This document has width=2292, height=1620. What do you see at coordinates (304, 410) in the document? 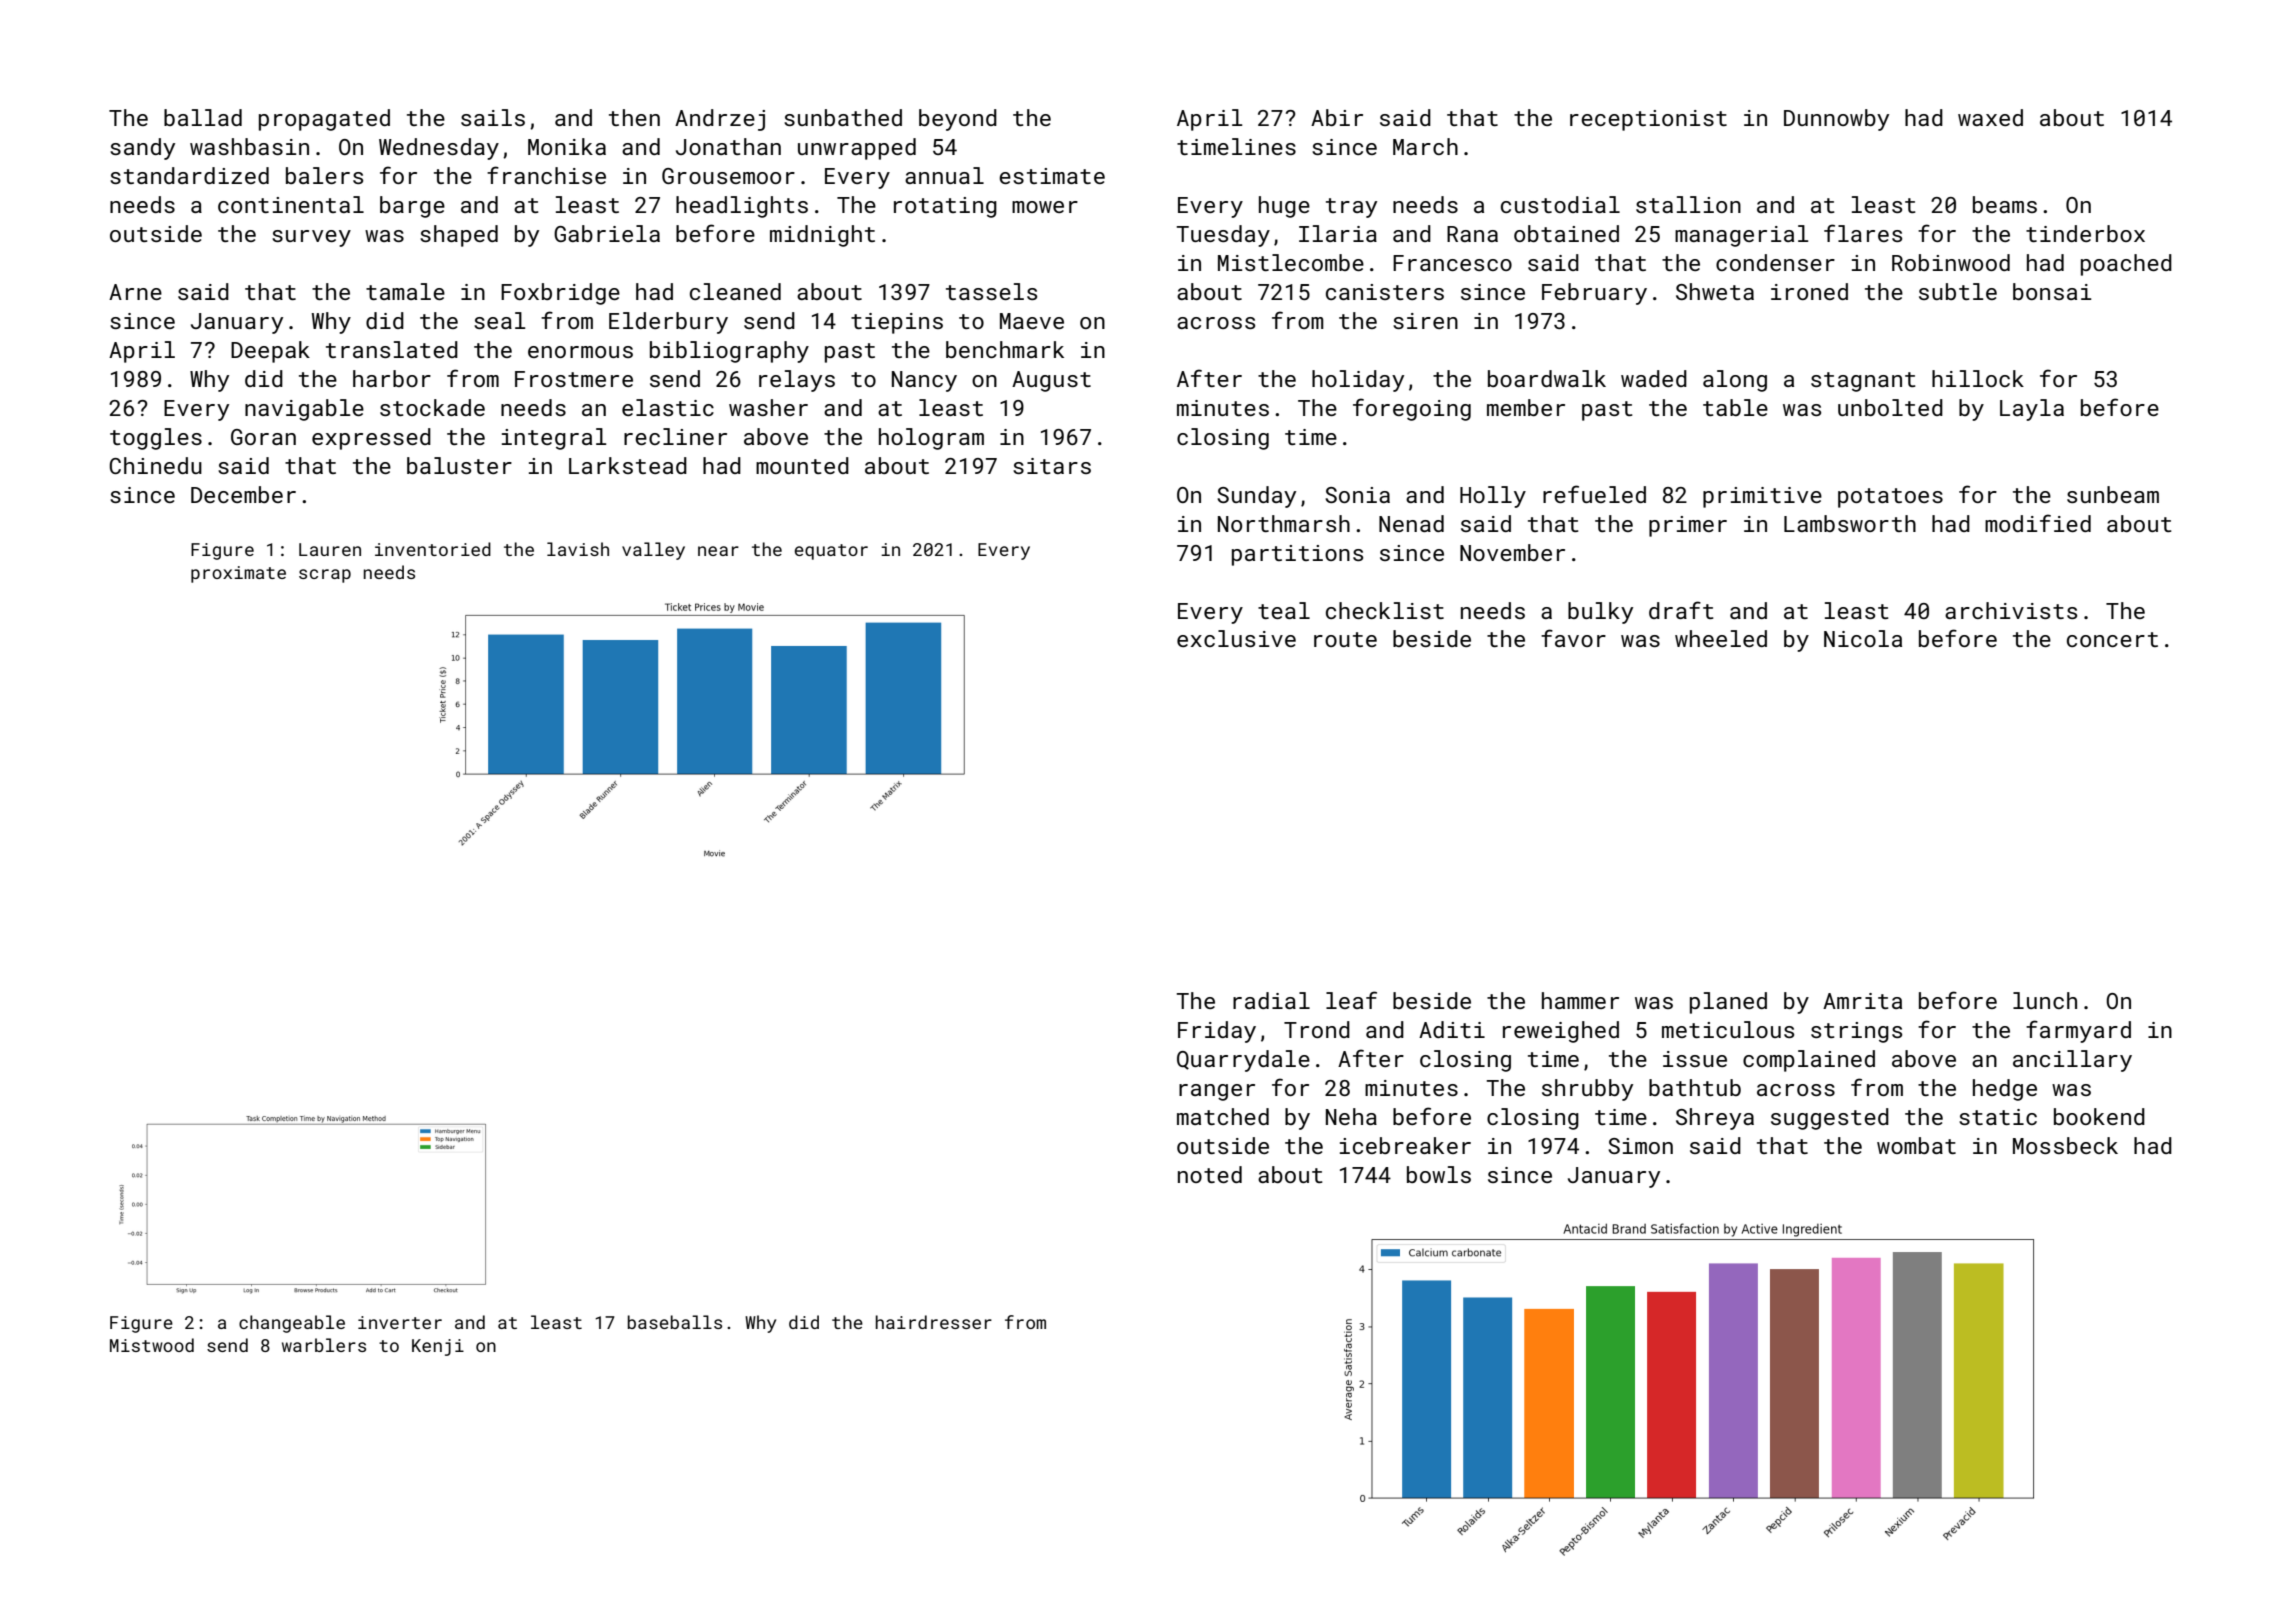
I see `navigable` at bounding box center [304, 410].
